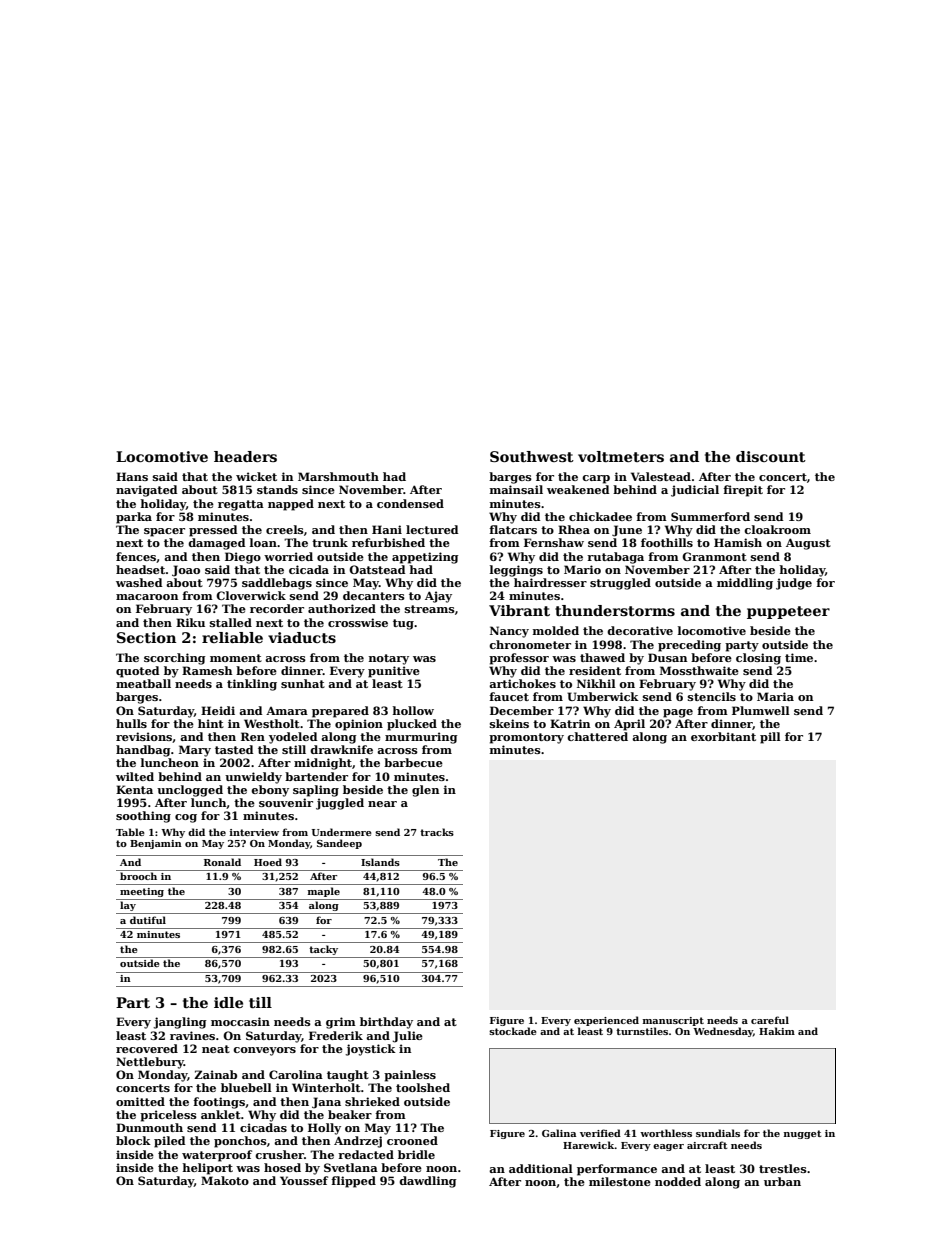  Describe the element at coordinates (413, 710) in the page. I see `hollow` at that location.
